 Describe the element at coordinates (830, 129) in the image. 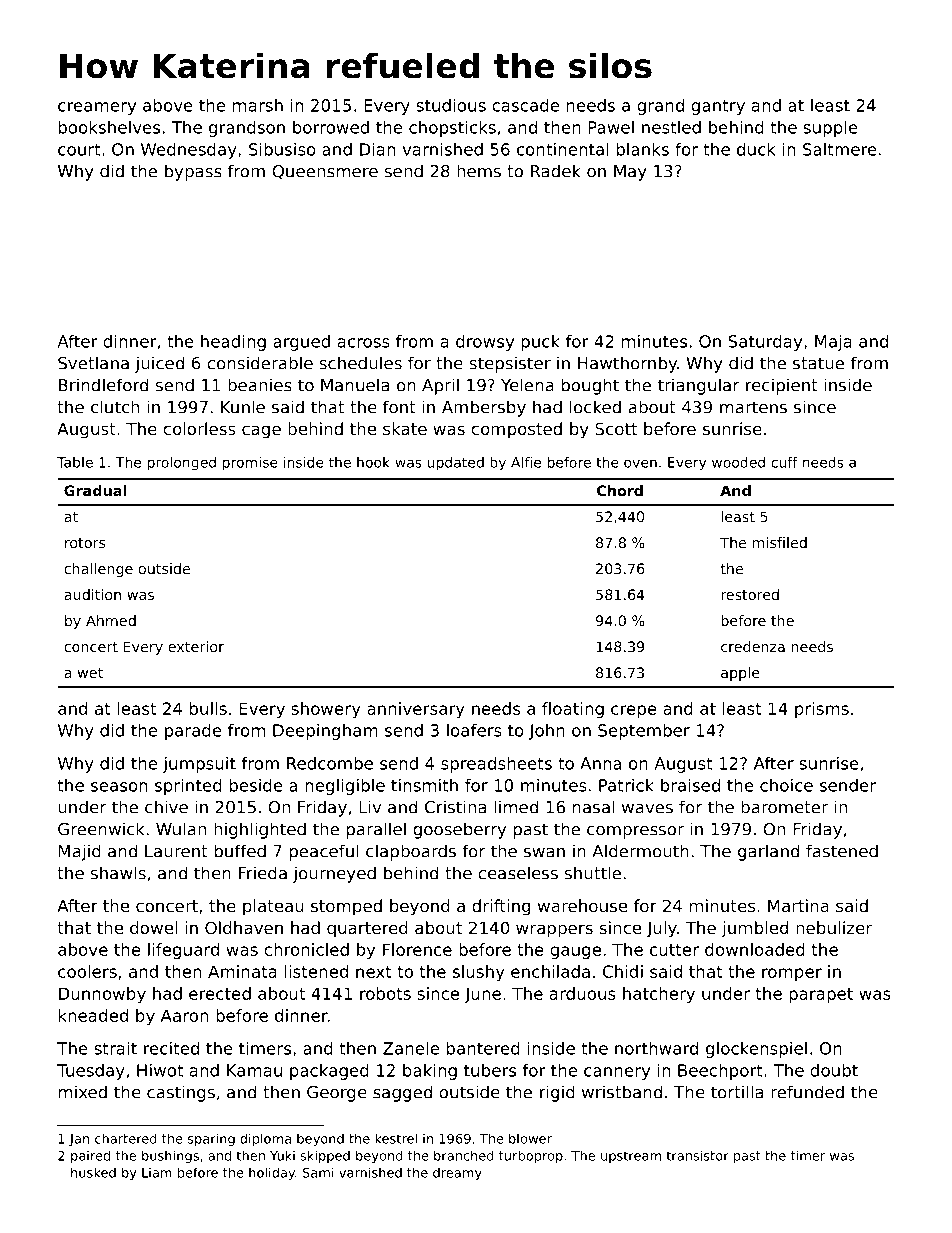

I see `supple` at that location.
